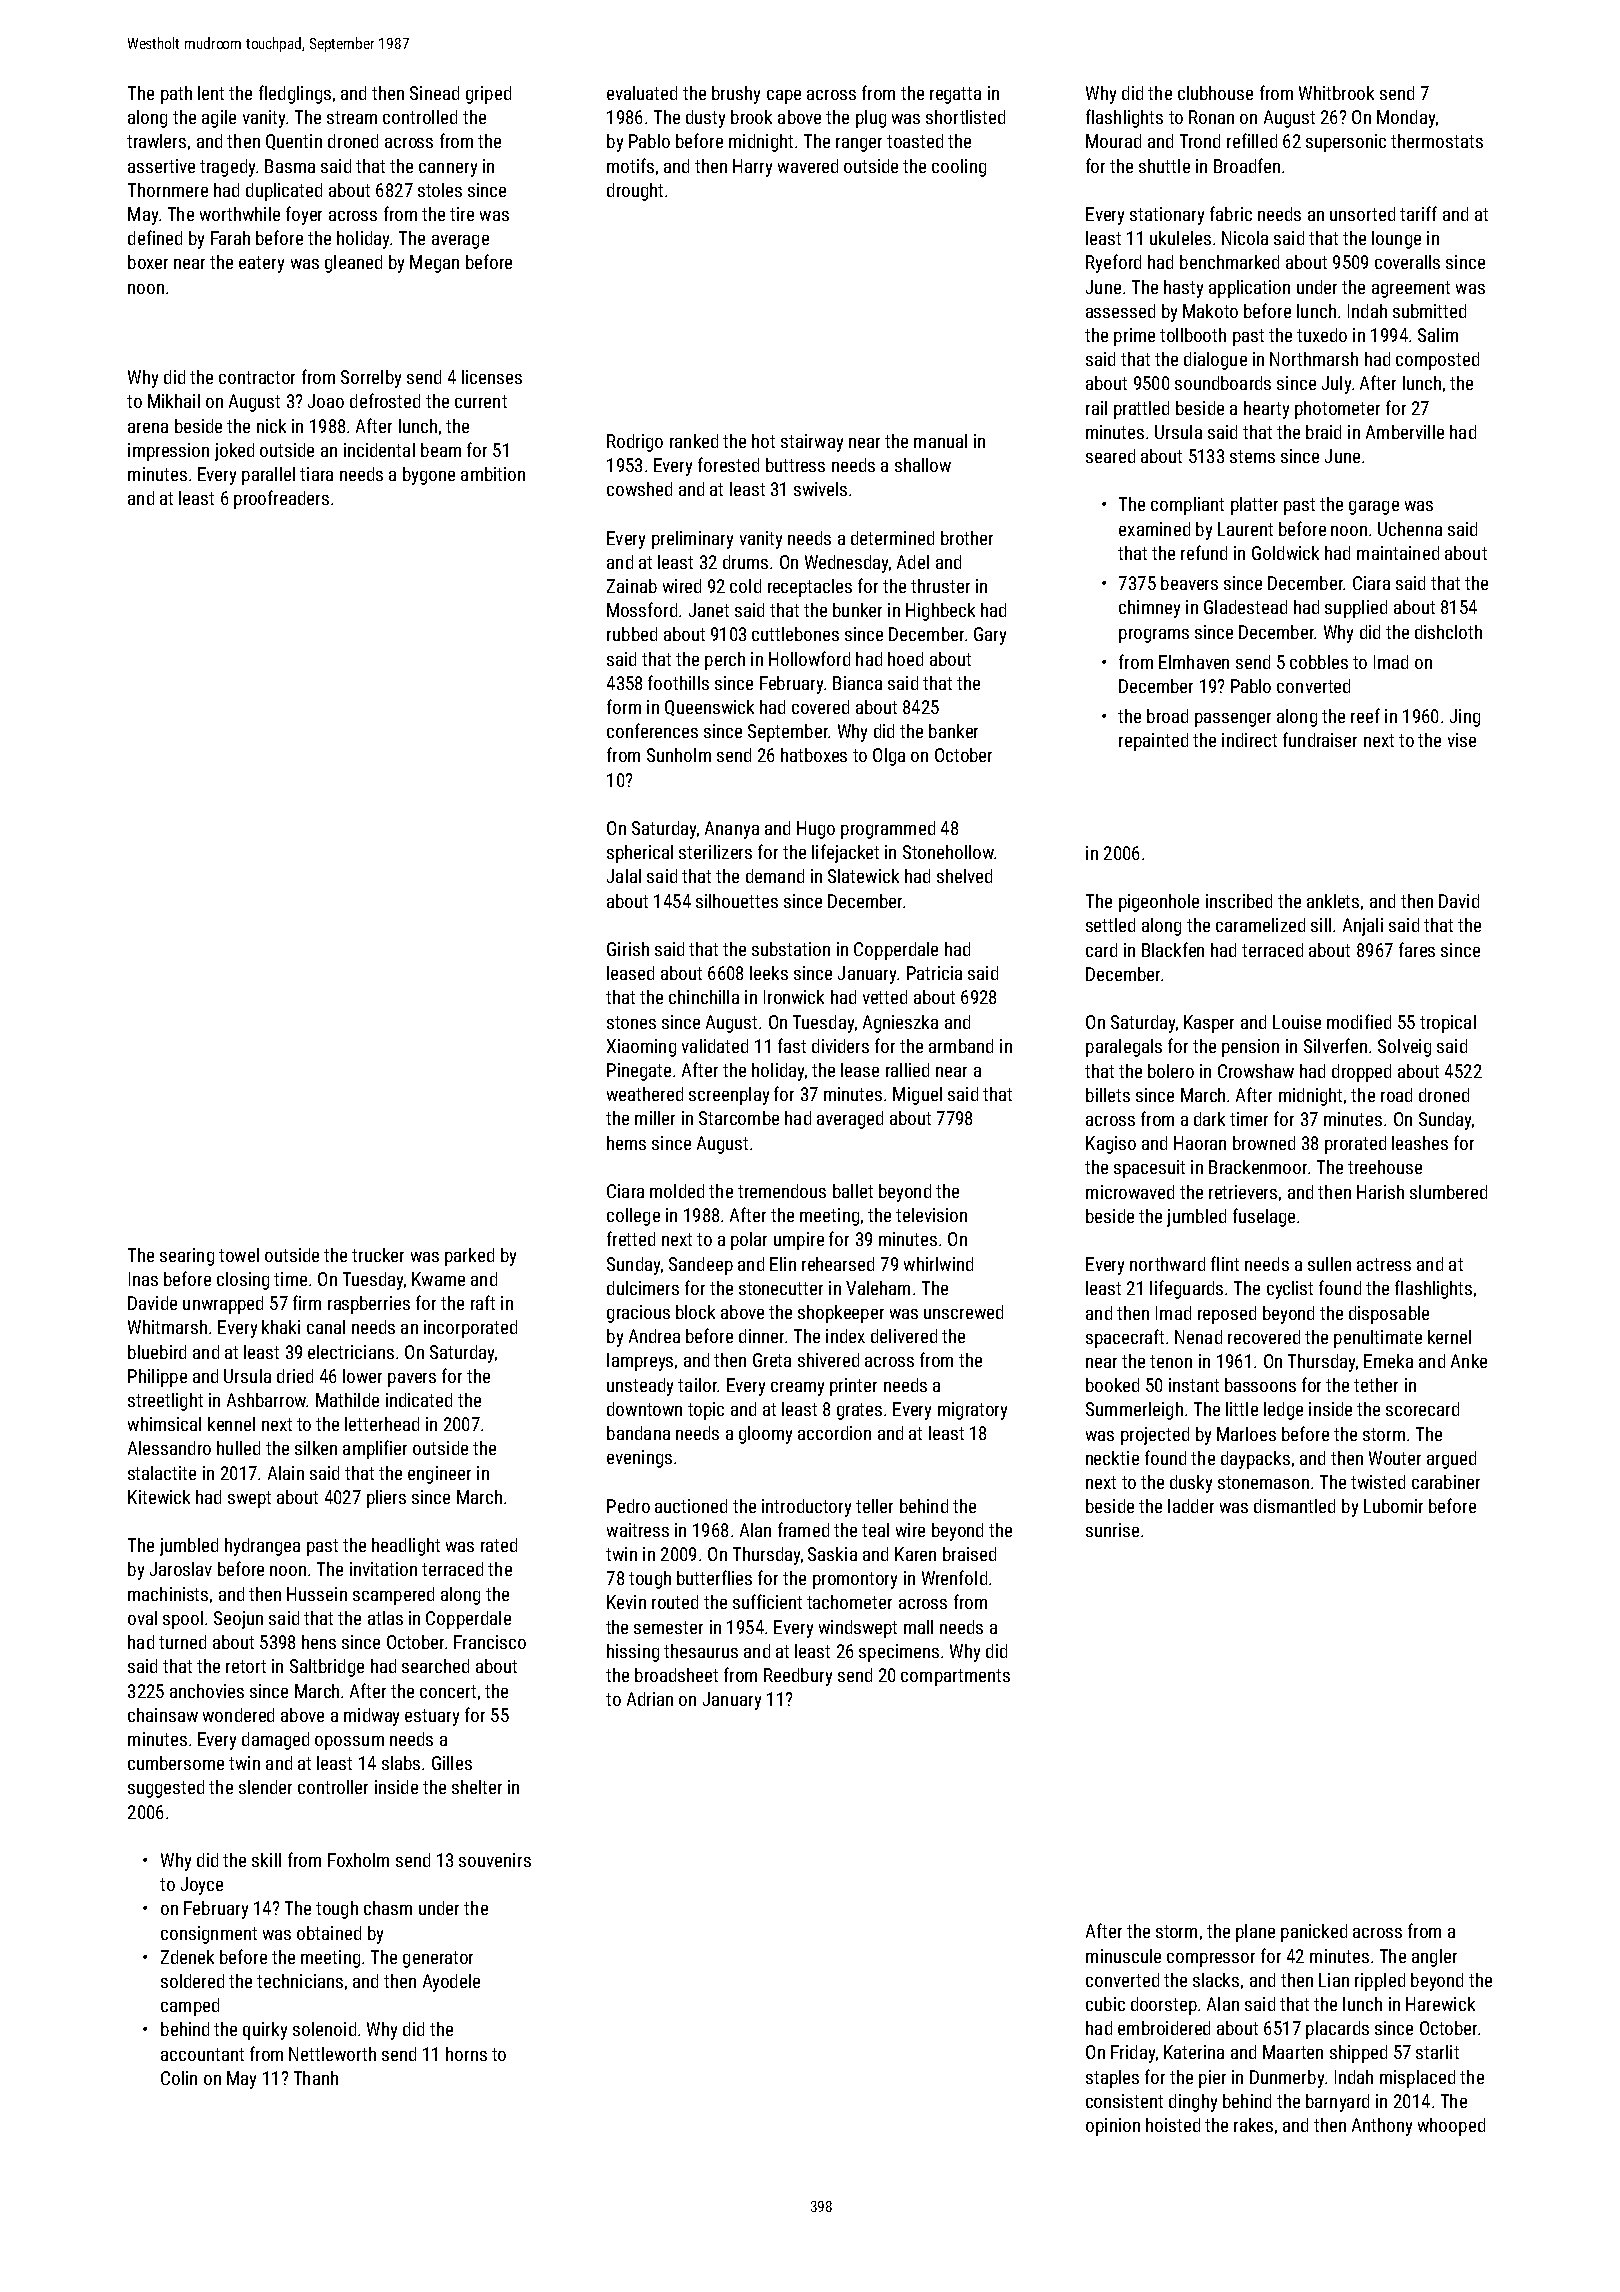 This screenshot has height=2292, width=1620. I want to click on shortlisted, so click(965, 117).
